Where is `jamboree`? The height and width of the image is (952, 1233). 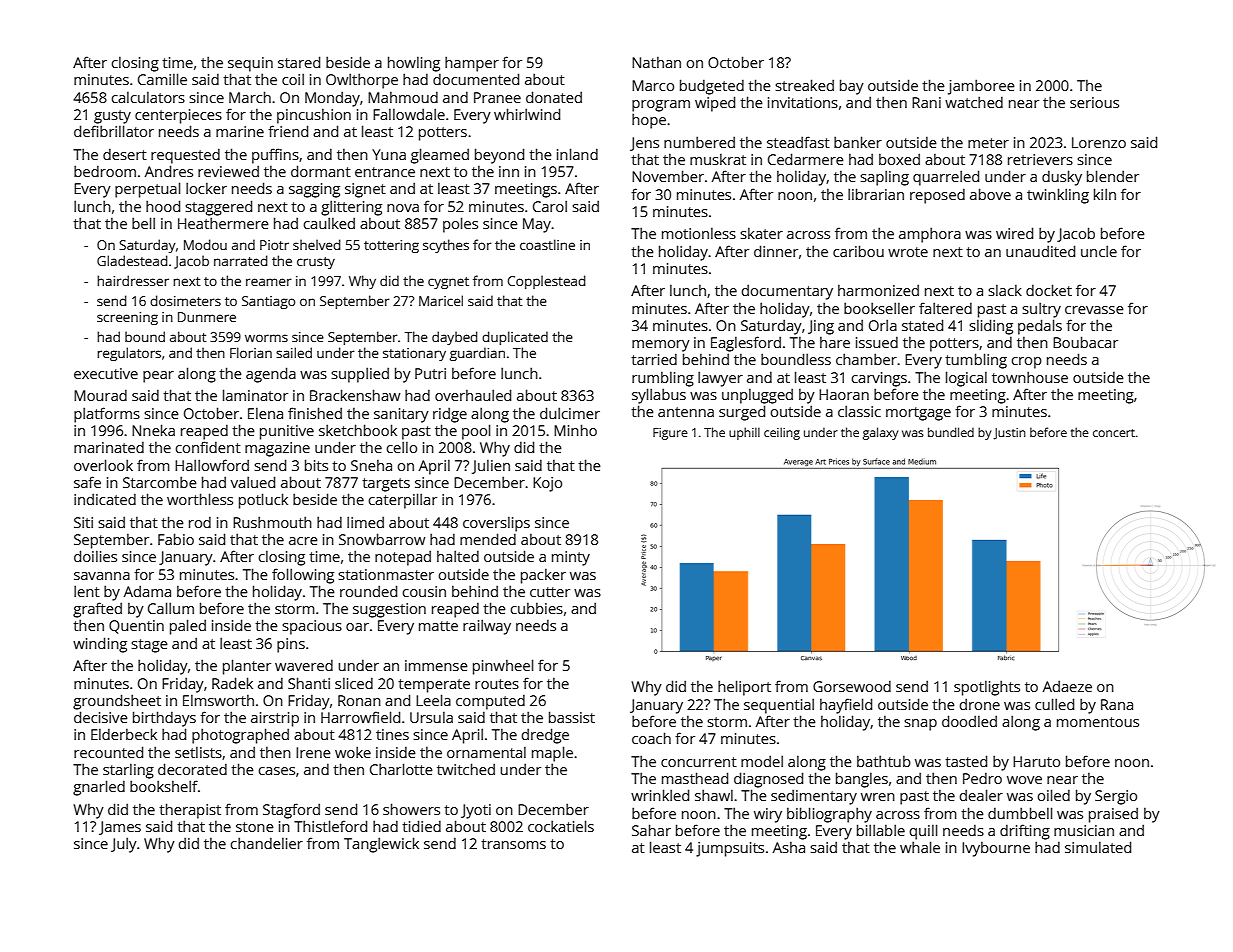 jamboree is located at coordinates (981, 87).
